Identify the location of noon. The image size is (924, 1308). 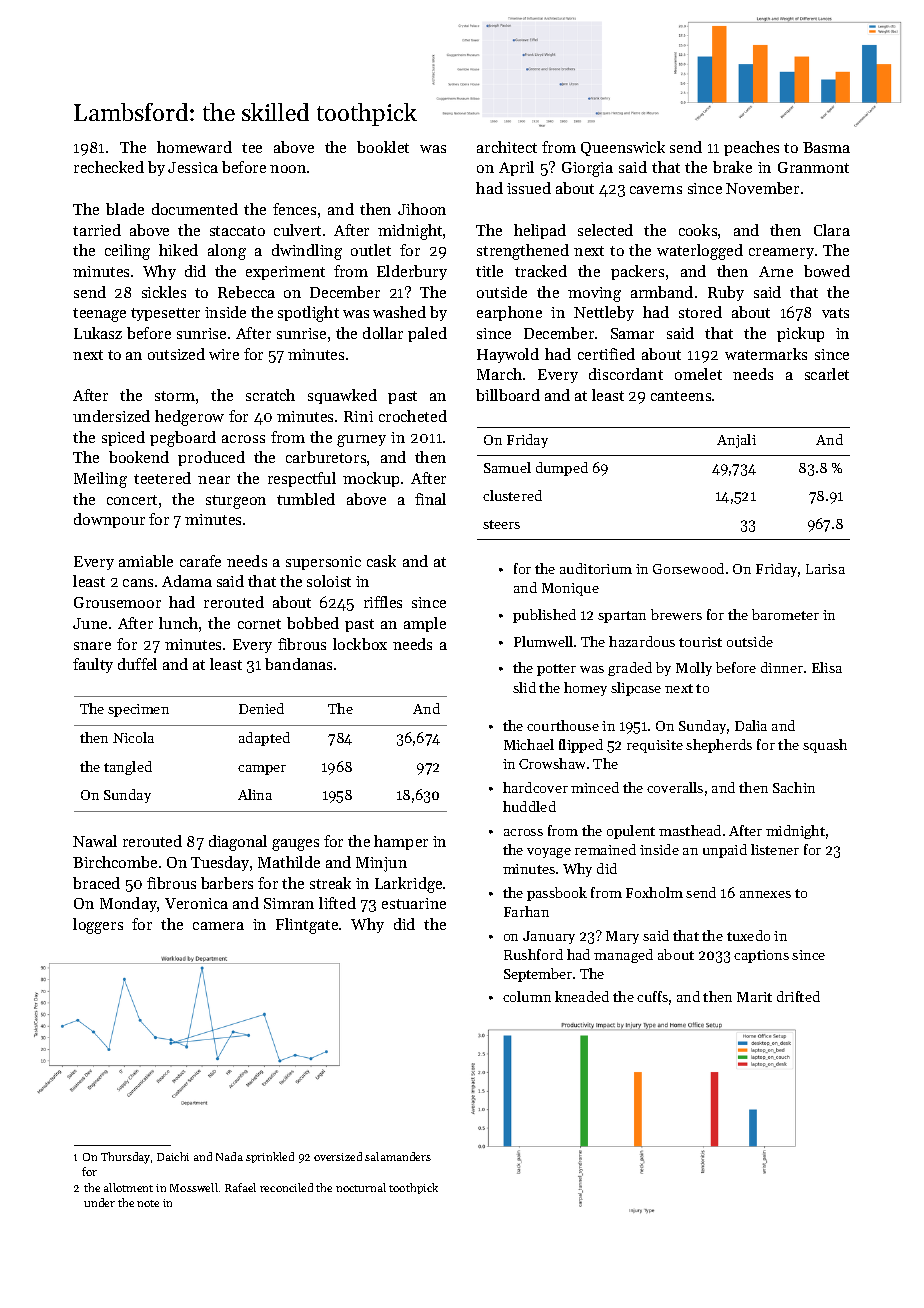
(288, 169).
